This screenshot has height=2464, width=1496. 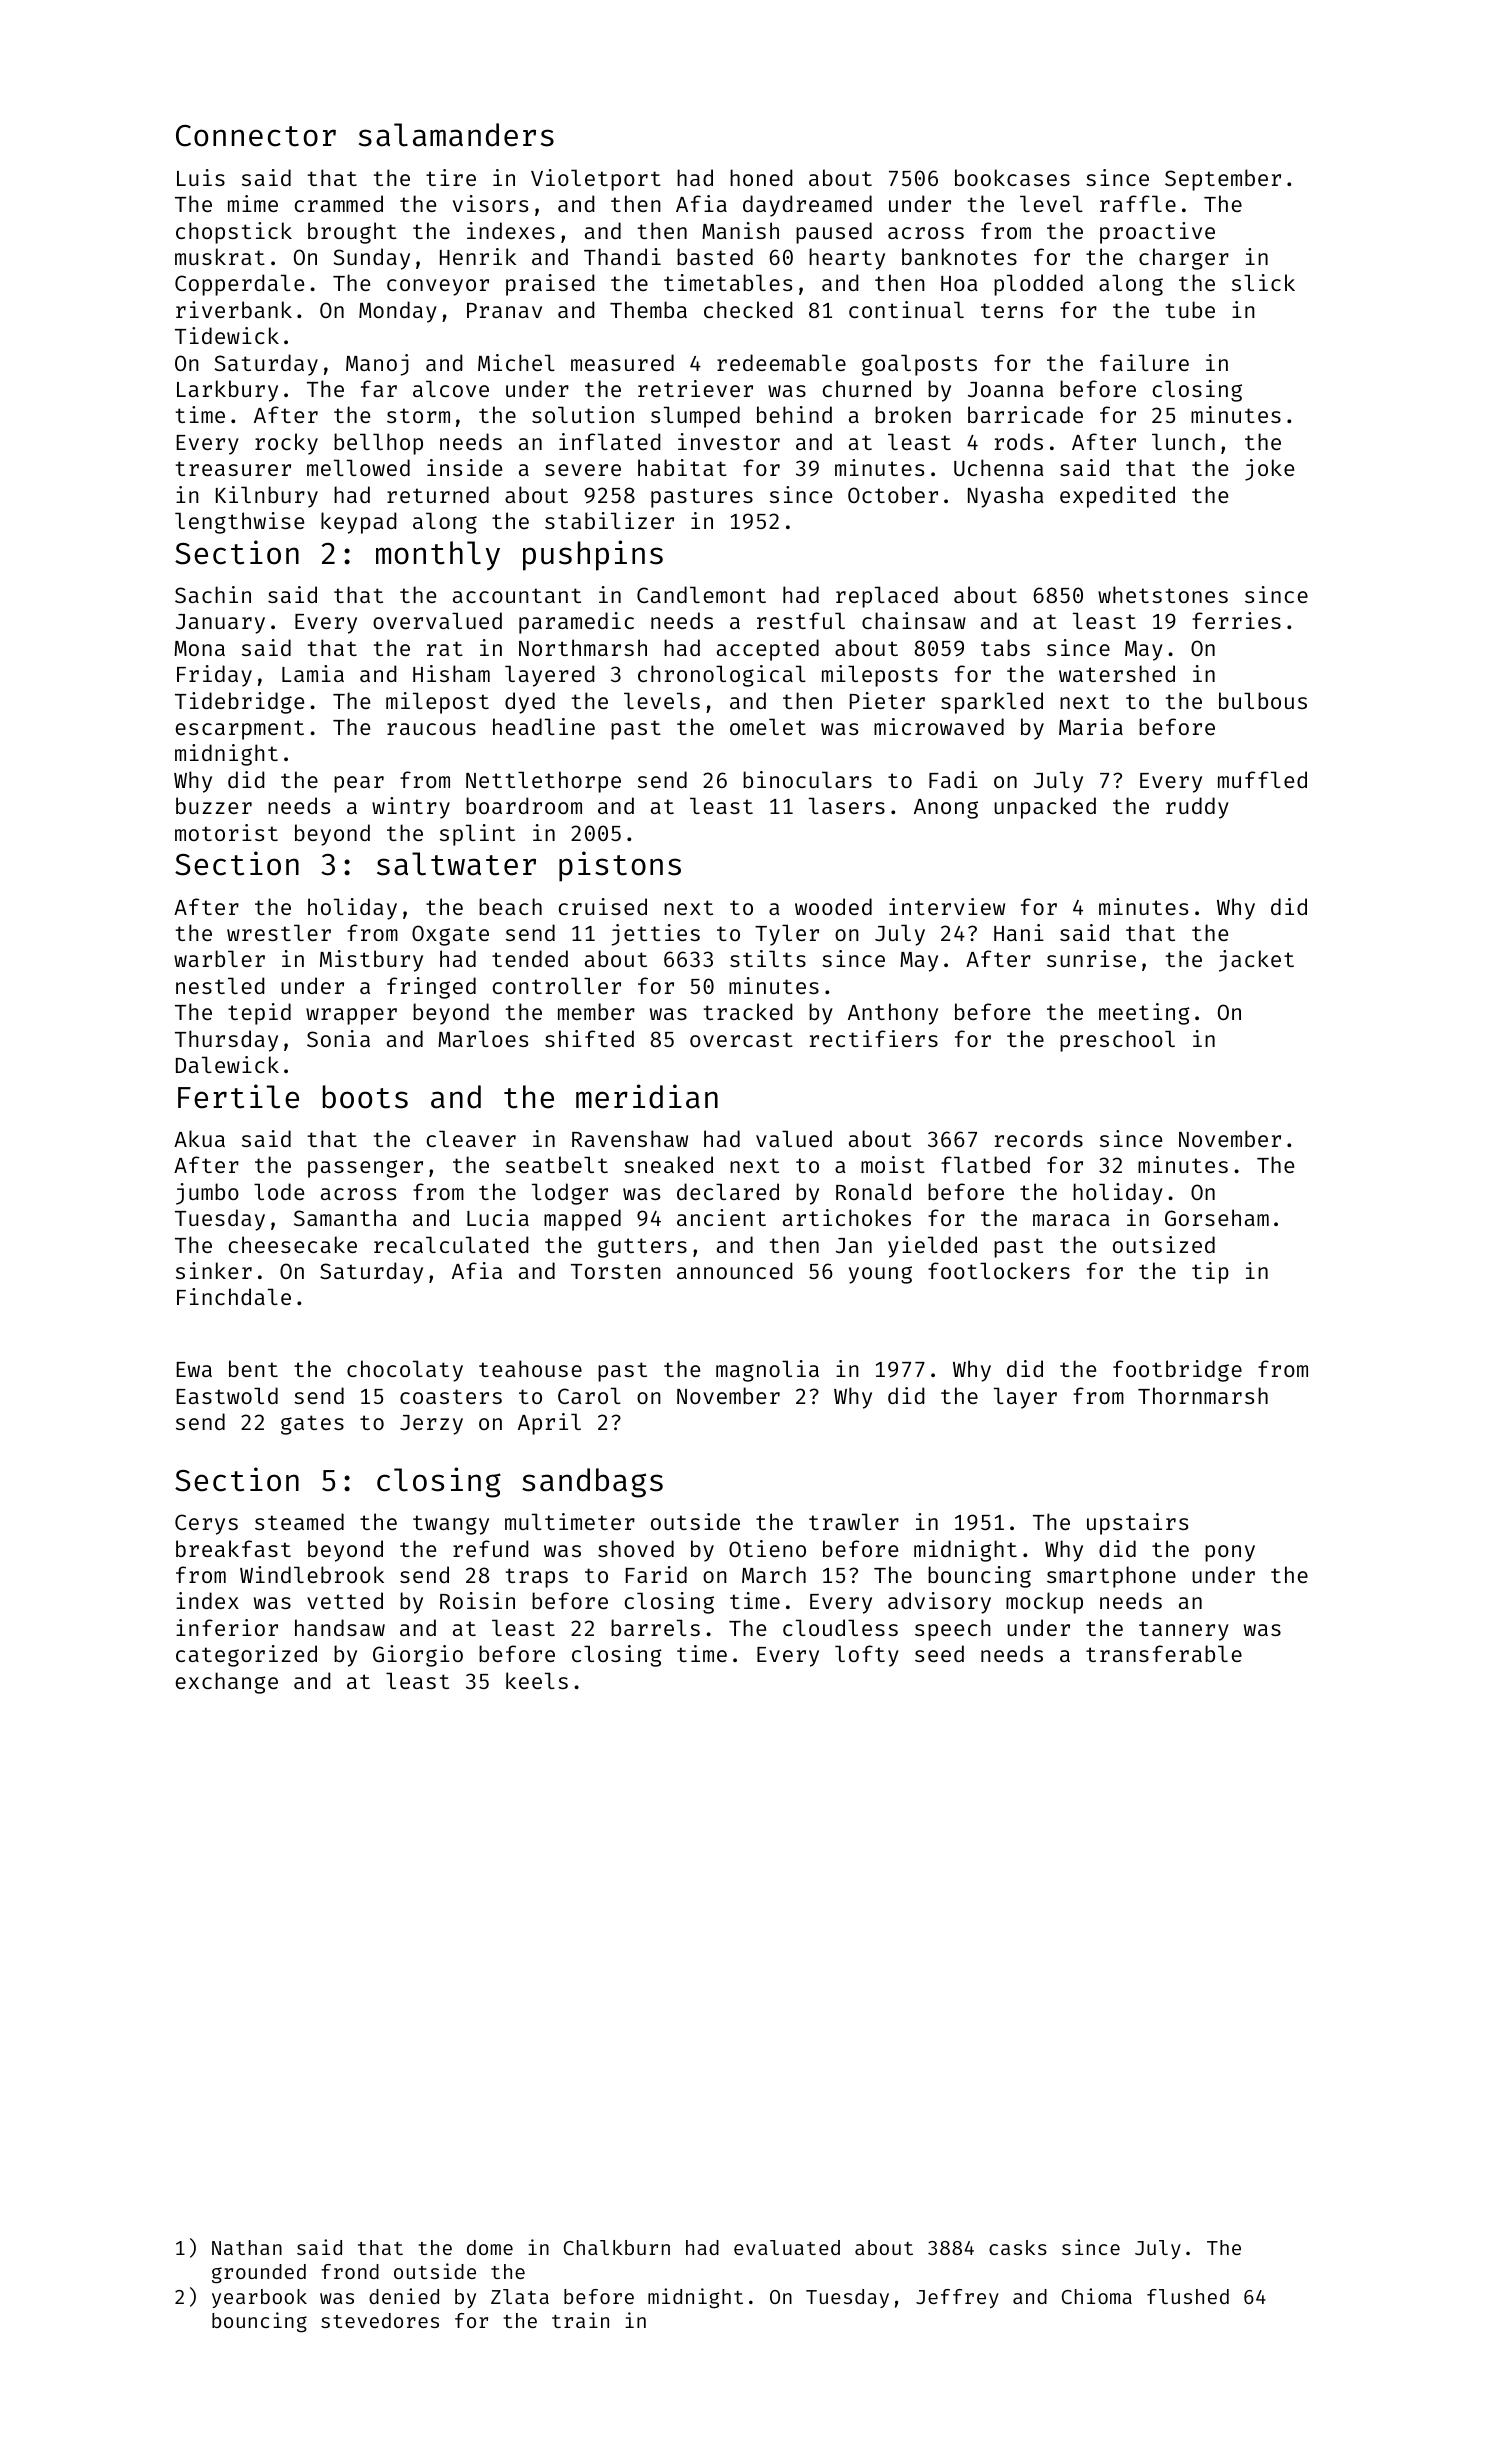 What do you see at coordinates (259, 2298) in the screenshot?
I see `yearbook` at bounding box center [259, 2298].
